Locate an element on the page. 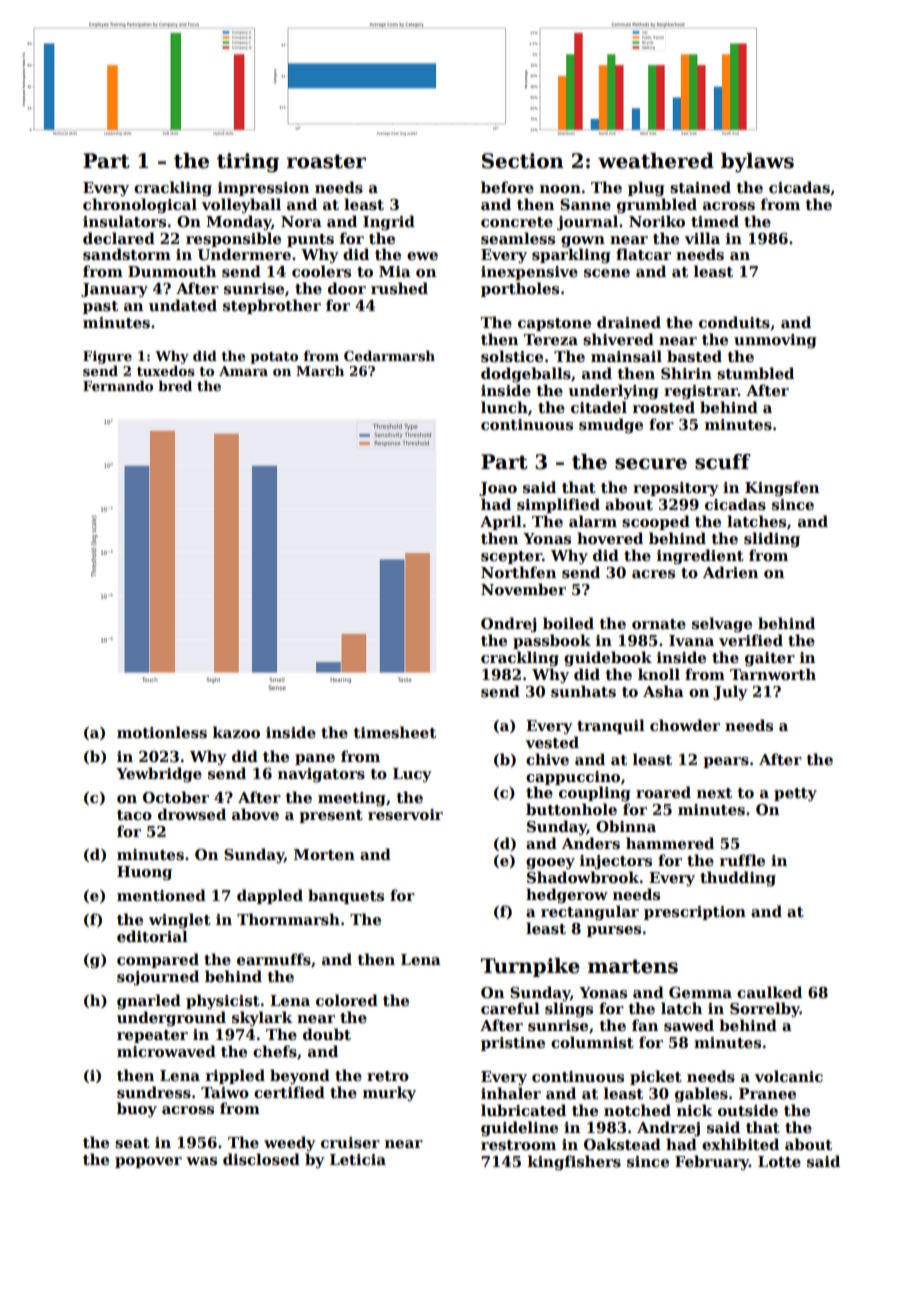 The height and width of the document is (1311, 924). declared is located at coordinates (119, 238).
